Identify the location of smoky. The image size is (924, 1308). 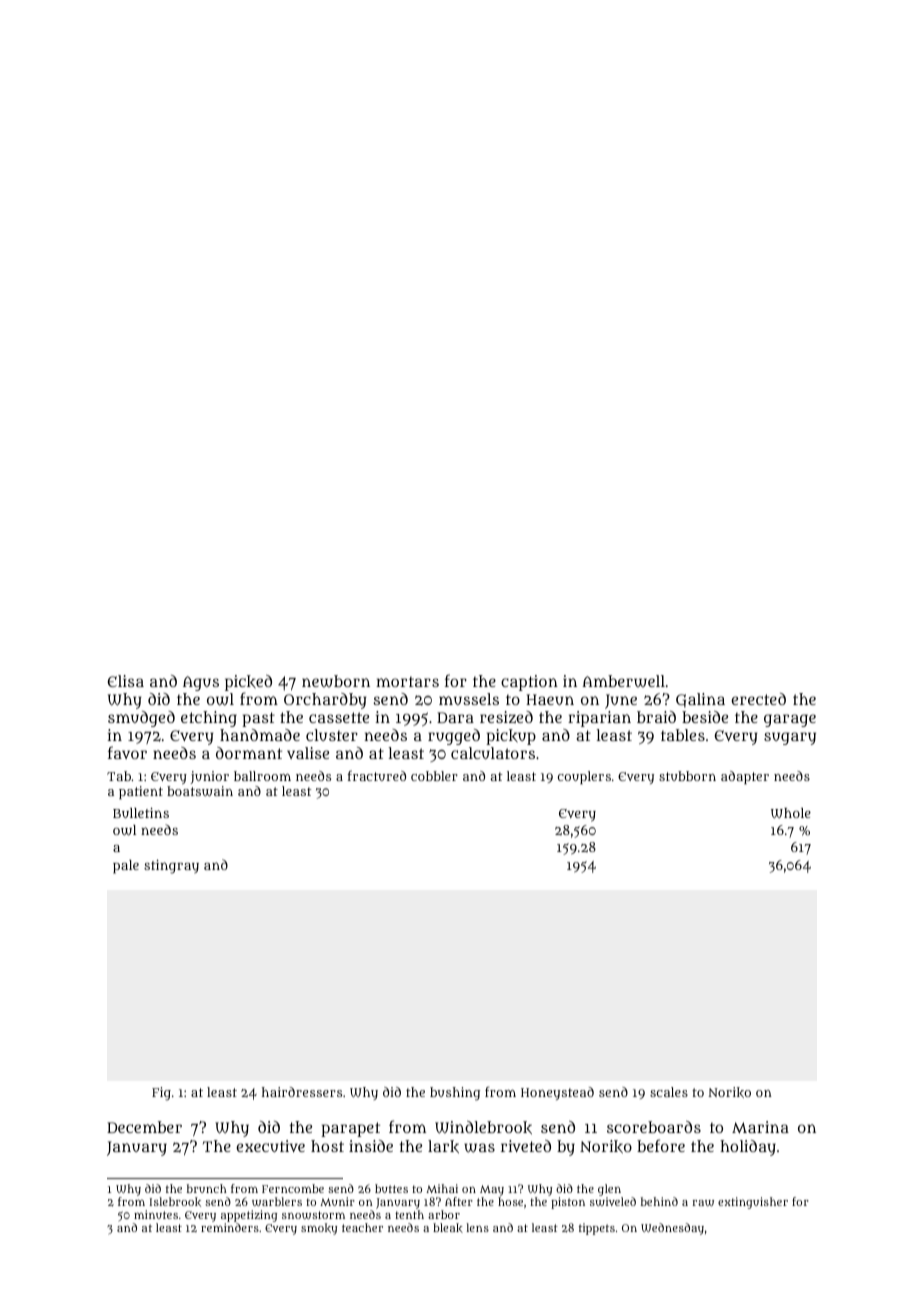
(319, 1229).
